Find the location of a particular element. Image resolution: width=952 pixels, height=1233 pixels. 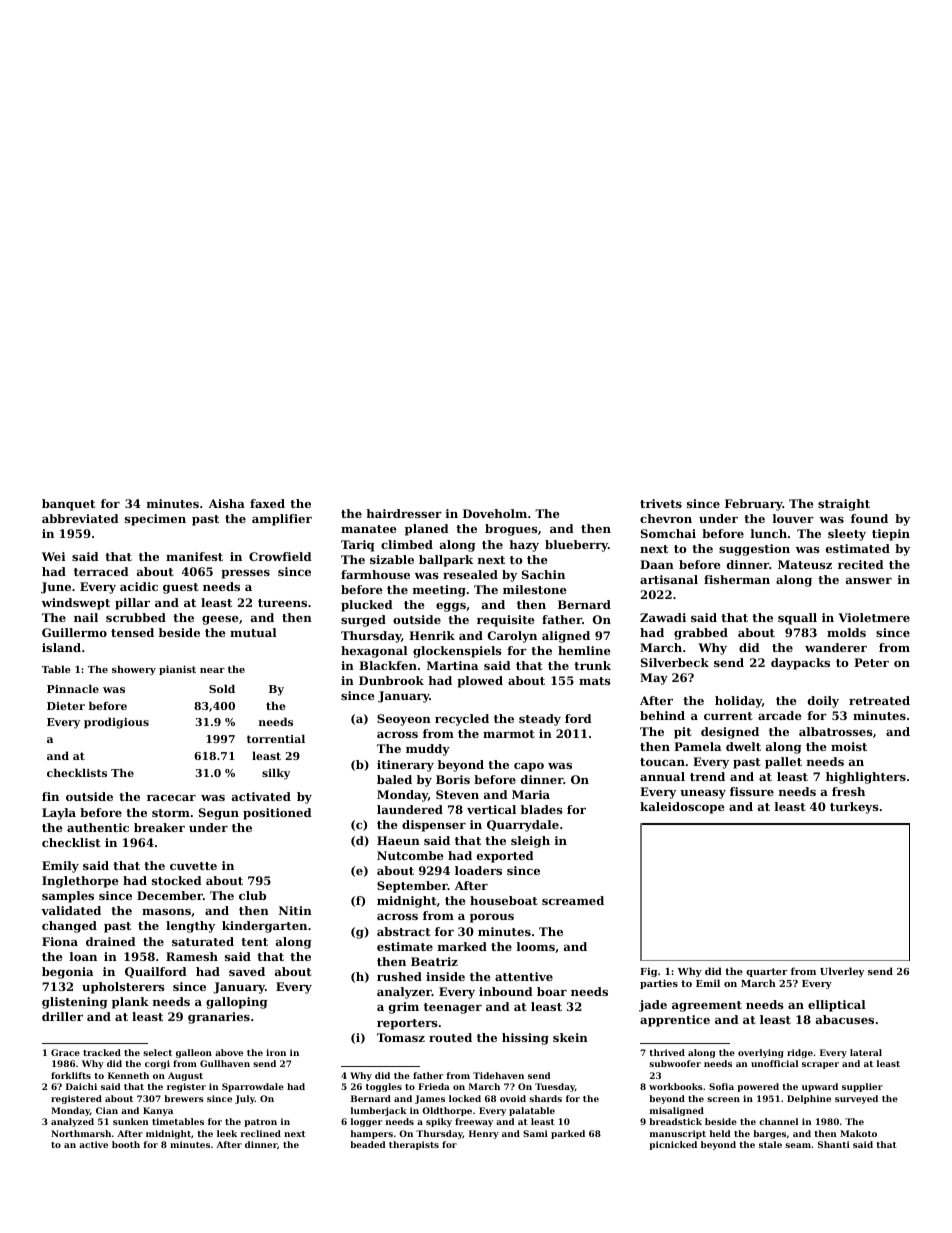

Sofia is located at coordinates (721, 1086).
